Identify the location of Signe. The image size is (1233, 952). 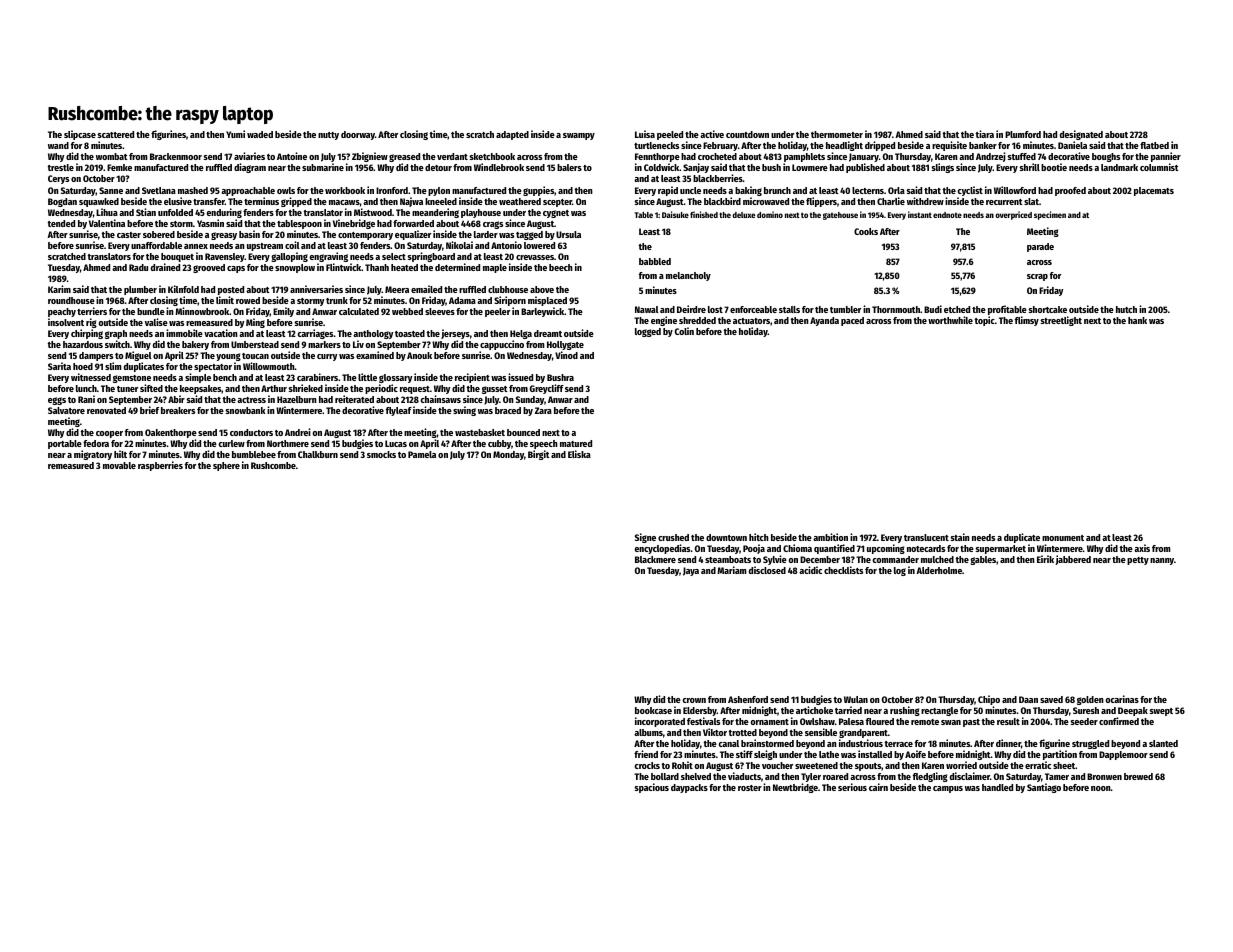
(645, 538).
